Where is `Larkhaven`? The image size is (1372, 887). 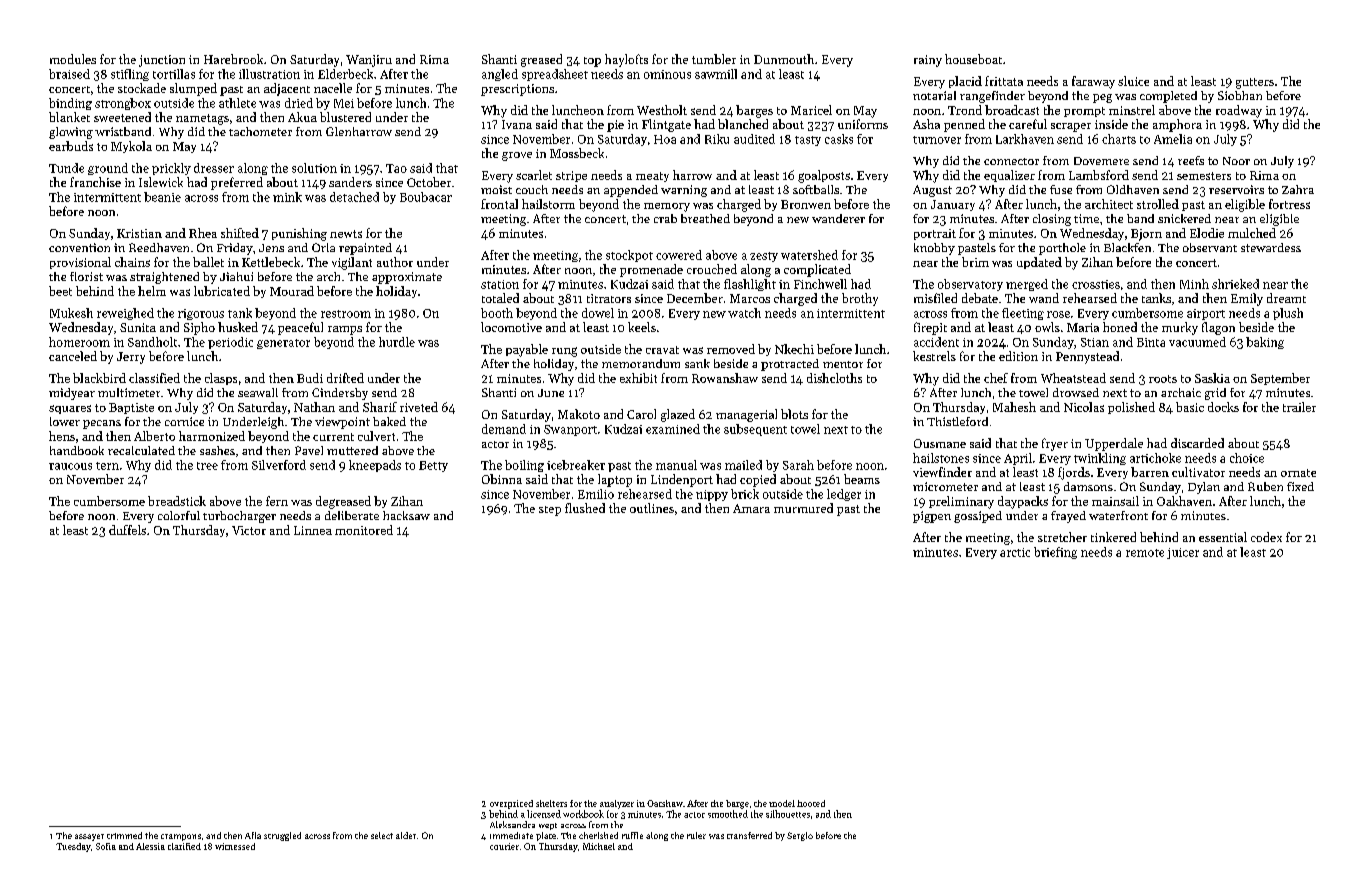 Larkhaven is located at coordinates (1025, 139).
